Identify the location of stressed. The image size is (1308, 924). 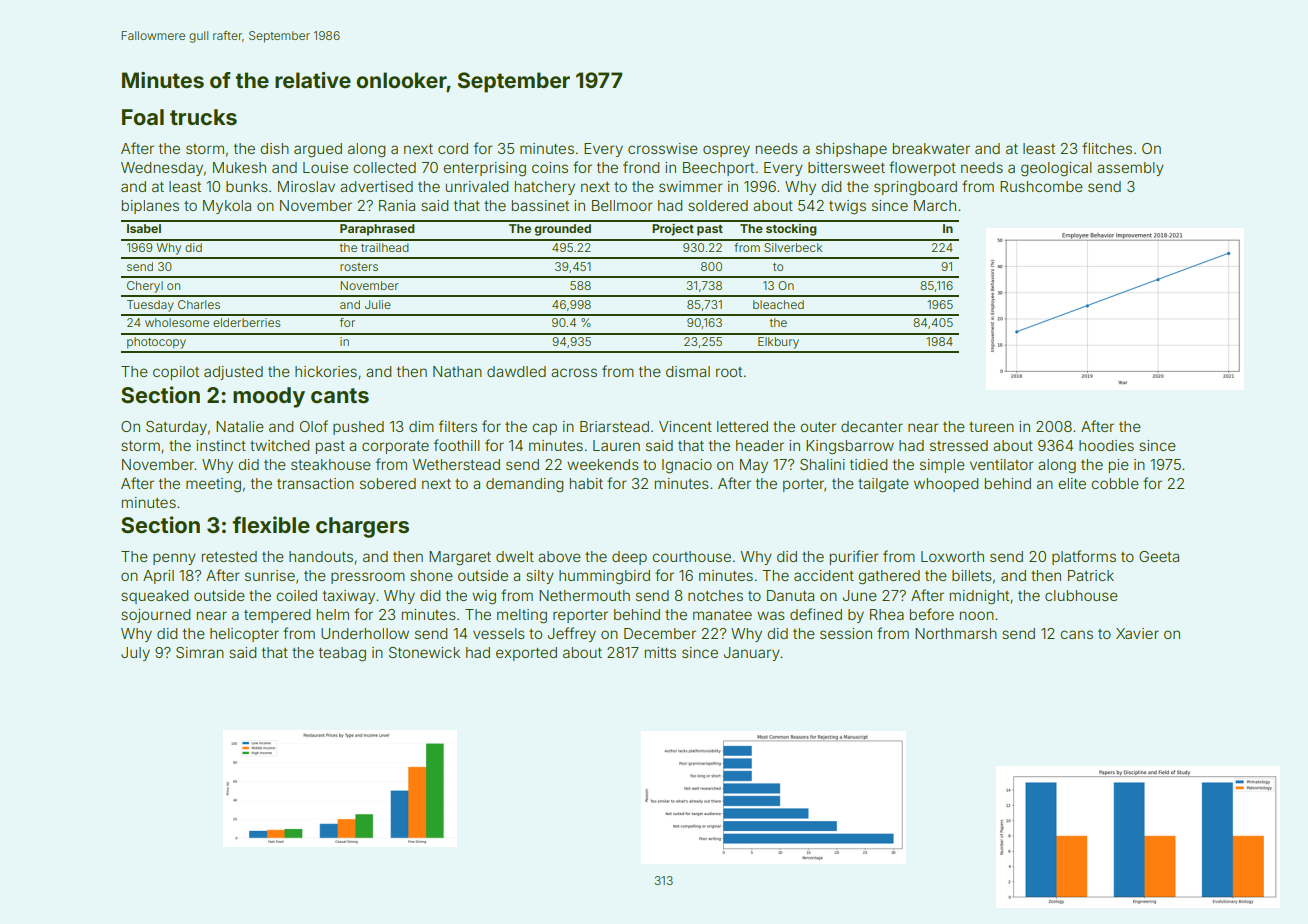
(959, 445).
